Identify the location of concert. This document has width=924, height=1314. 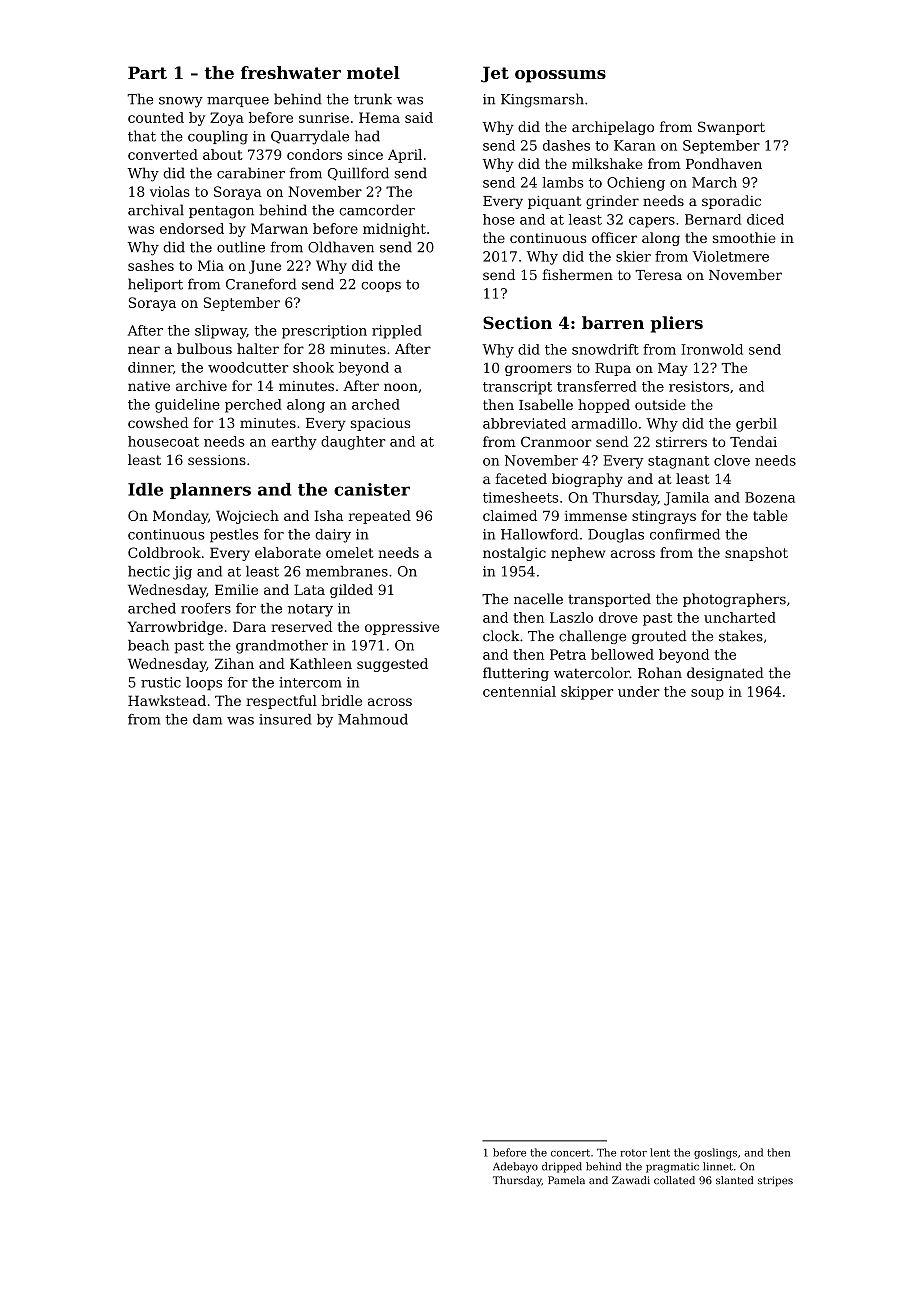
(570, 1153).
